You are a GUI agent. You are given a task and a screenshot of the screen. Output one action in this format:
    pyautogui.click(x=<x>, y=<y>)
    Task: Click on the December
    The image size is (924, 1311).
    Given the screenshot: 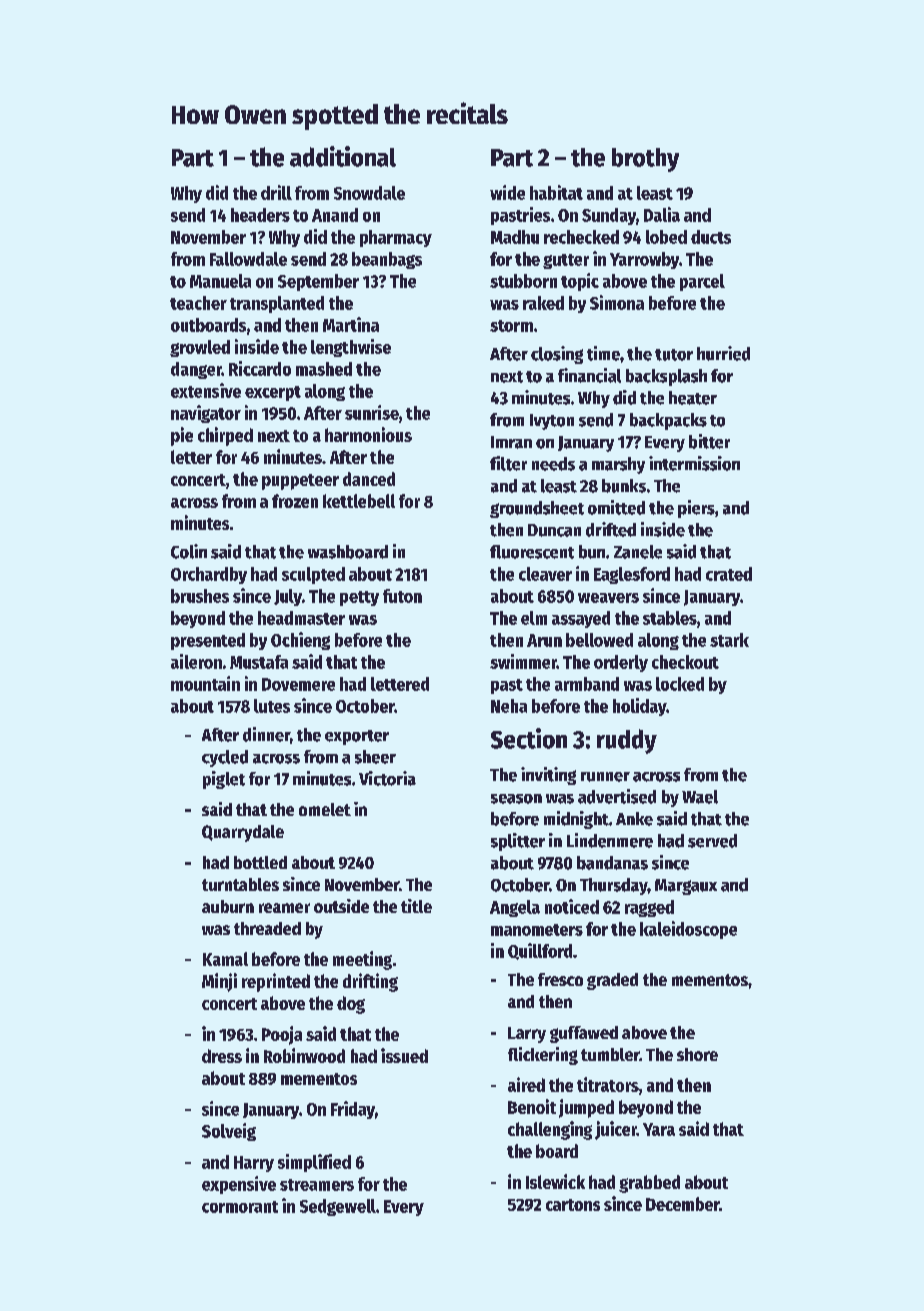 What is the action you would take?
    pyautogui.click(x=682, y=1204)
